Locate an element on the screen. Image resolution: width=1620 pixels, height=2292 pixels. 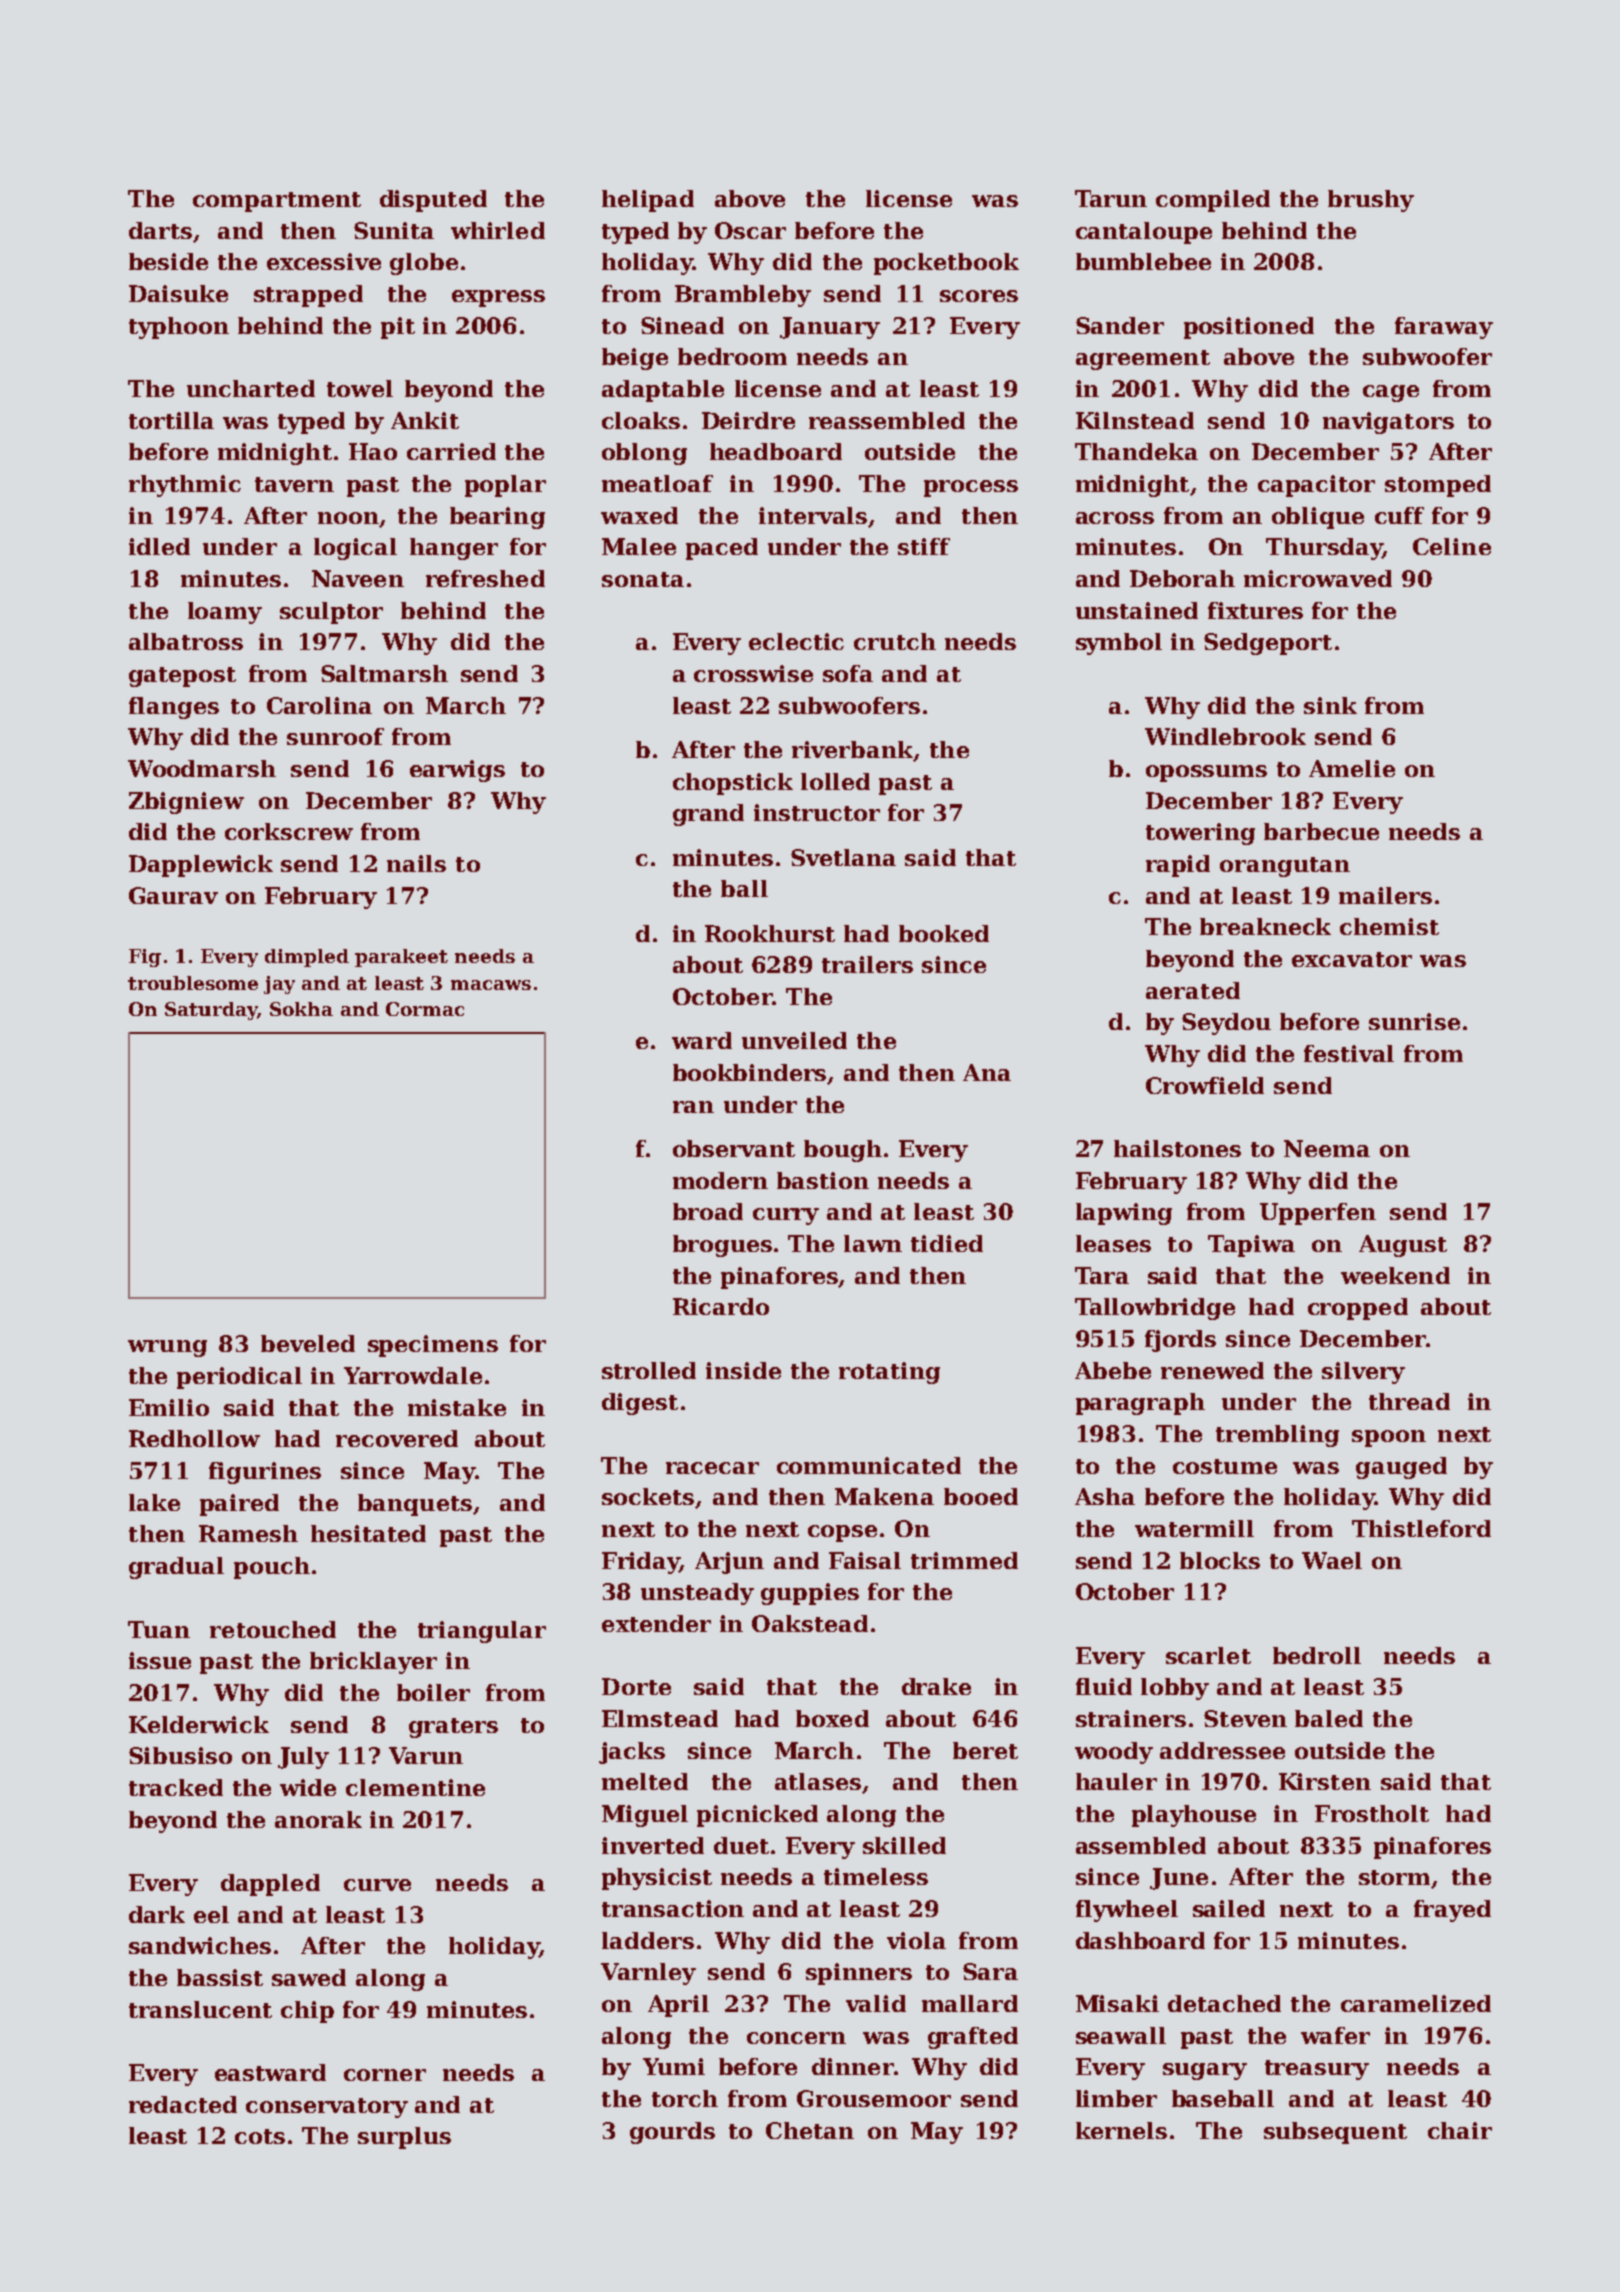
inside is located at coordinates (743, 1370).
